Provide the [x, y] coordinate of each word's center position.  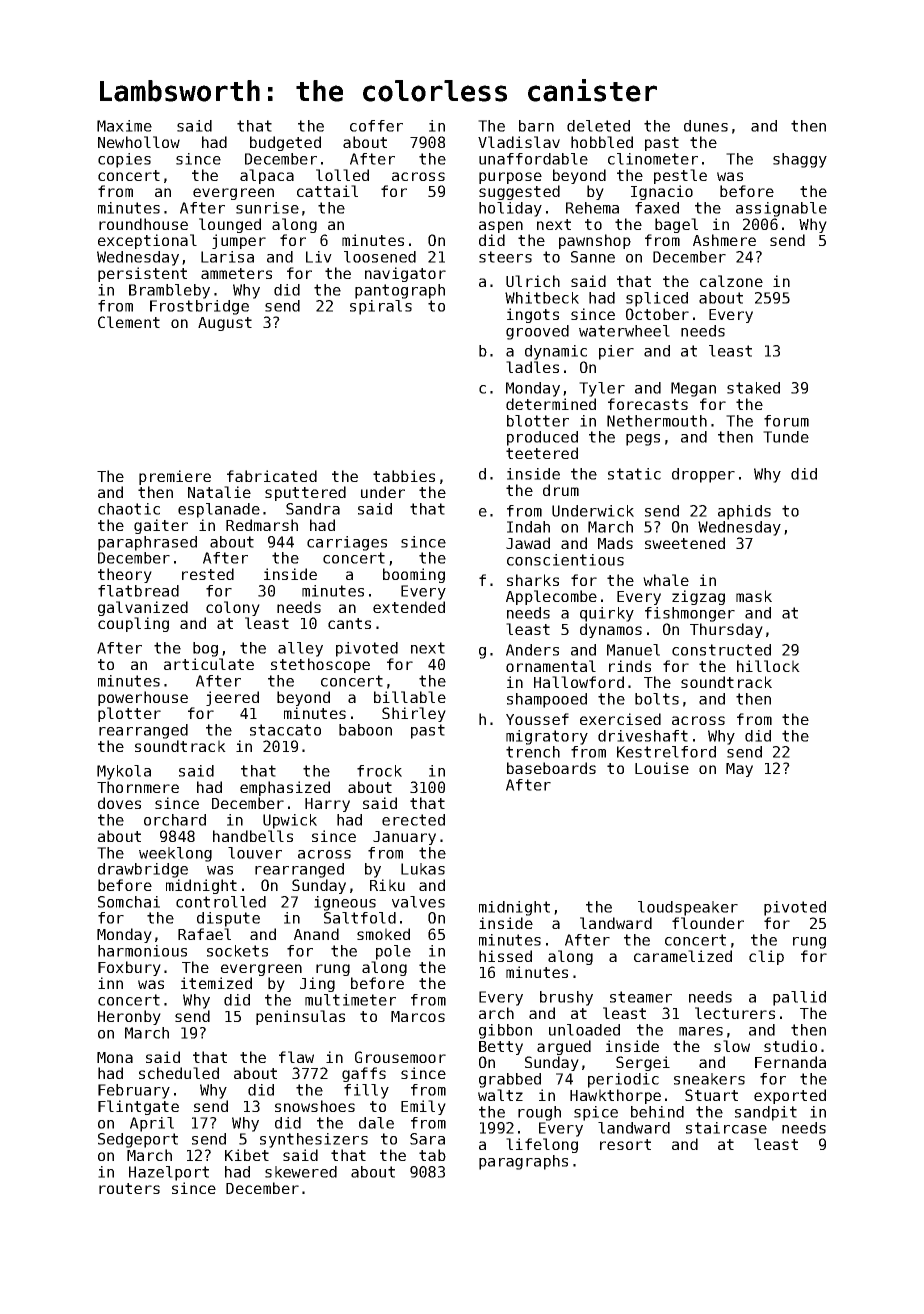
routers [129, 1188]
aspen [501, 227]
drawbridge [143, 870]
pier [616, 352]
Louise [662, 768]
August [225, 324]
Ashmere [724, 240]
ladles [532, 367]
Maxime [124, 126]
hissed [505, 956]
